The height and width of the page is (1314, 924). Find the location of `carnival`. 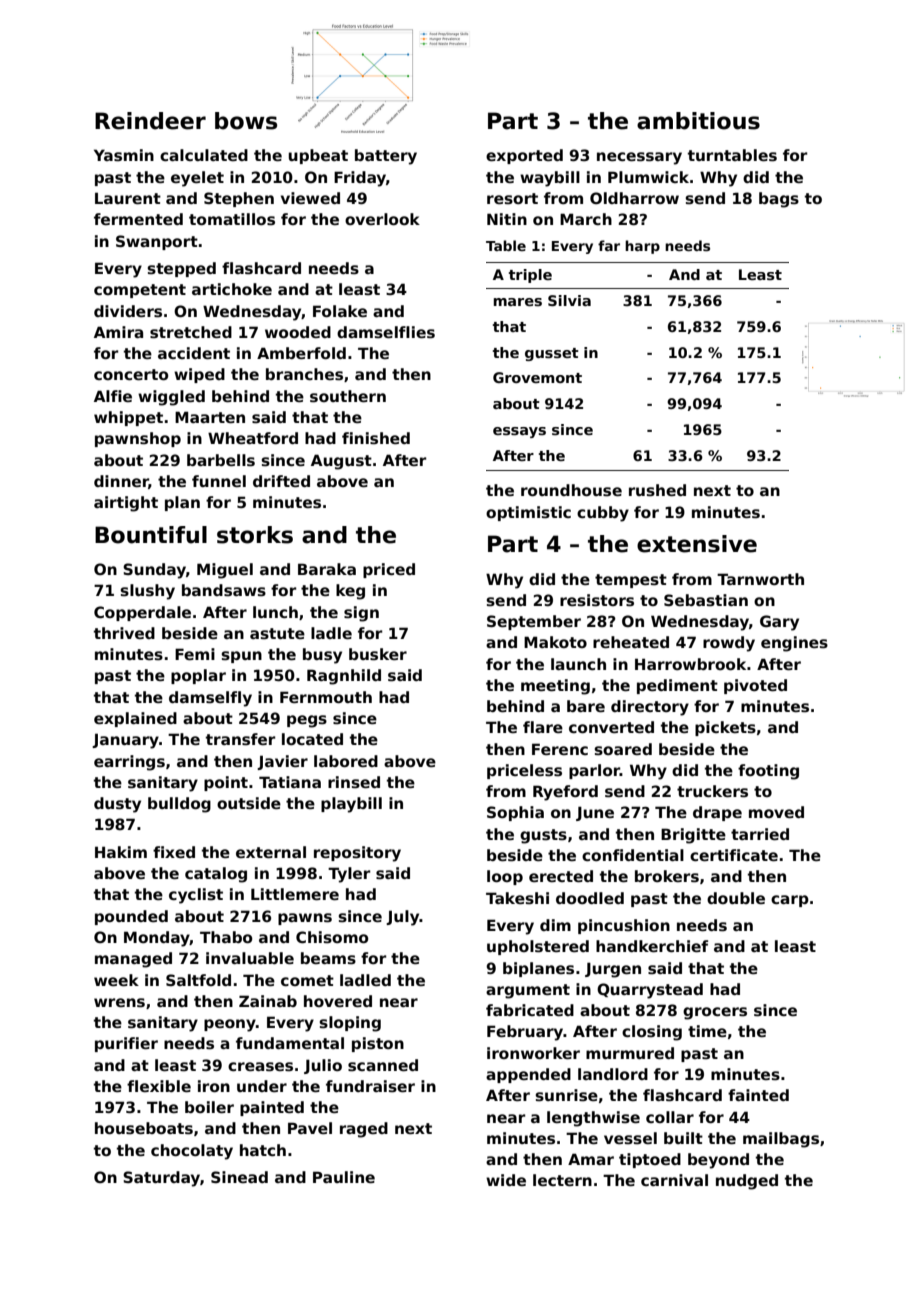

carnival is located at coordinates (674, 1180).
